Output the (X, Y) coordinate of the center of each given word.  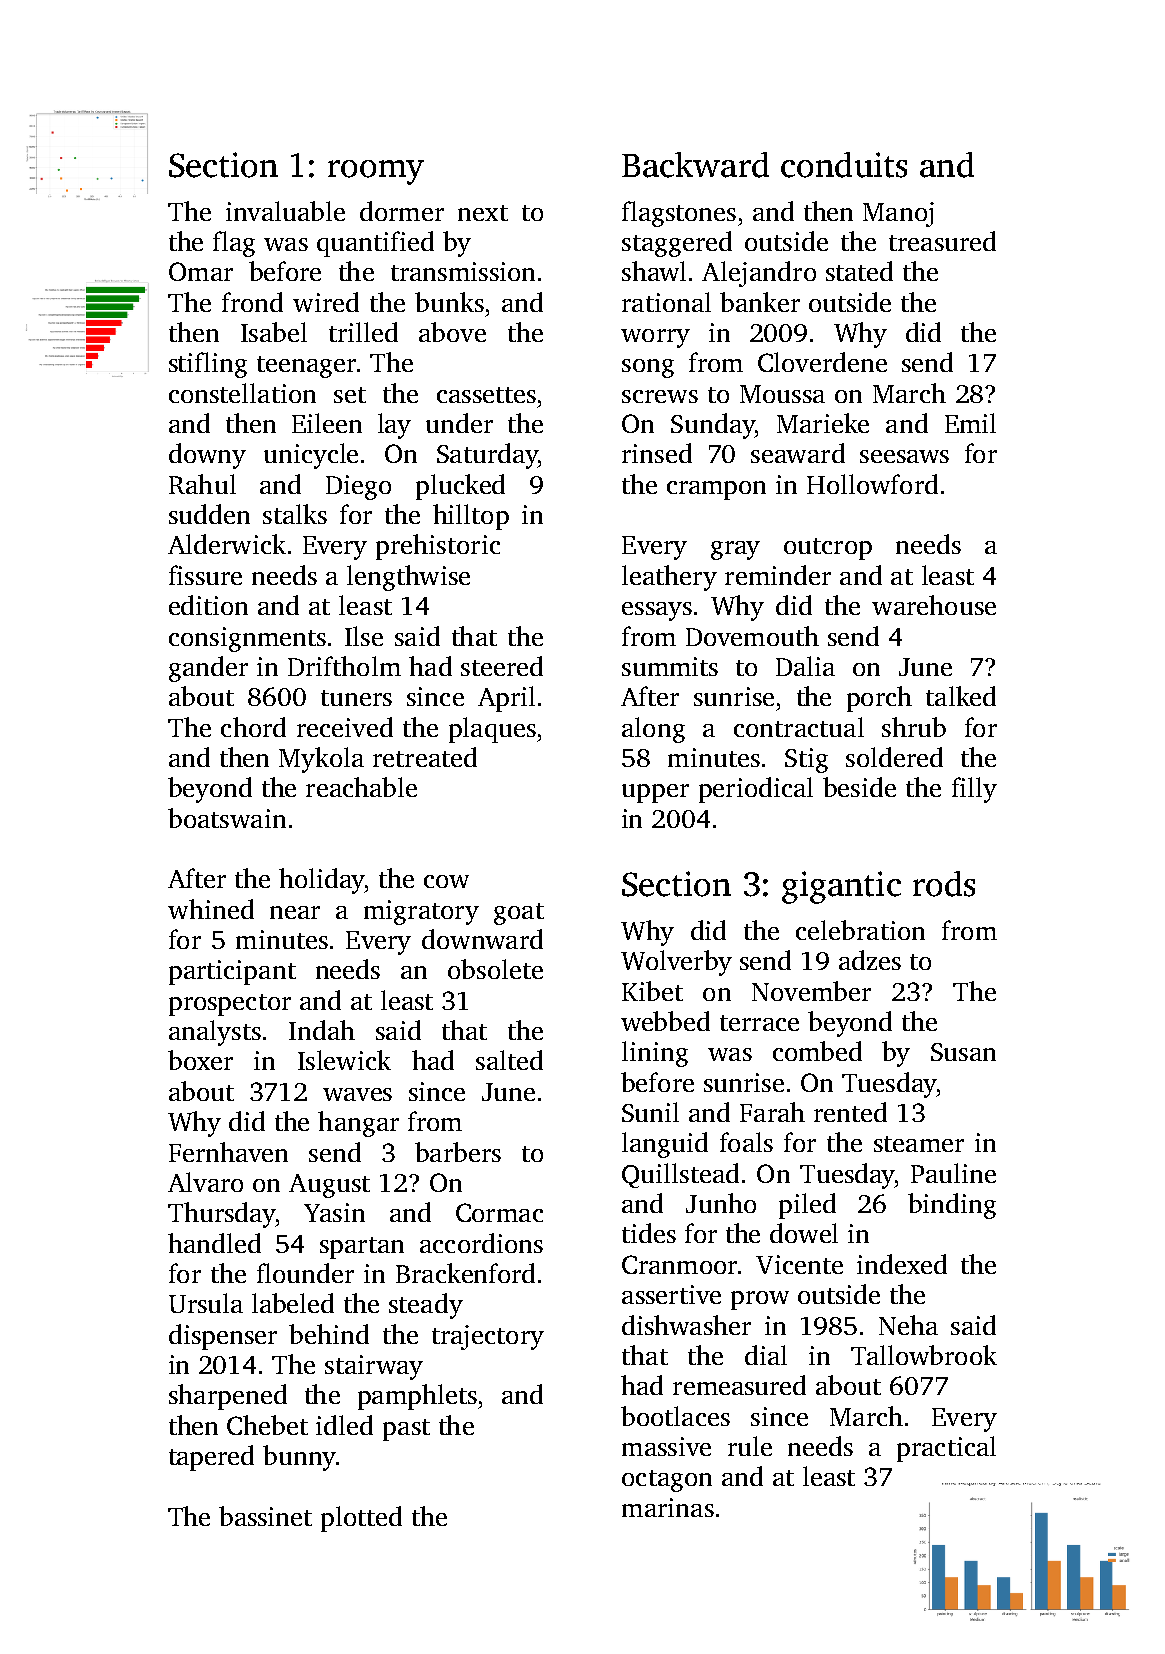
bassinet (265, 1516)
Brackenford (465, 1273)
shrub (914, 727)
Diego (358, 487)
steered (502, 666)
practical (946, 1449)
